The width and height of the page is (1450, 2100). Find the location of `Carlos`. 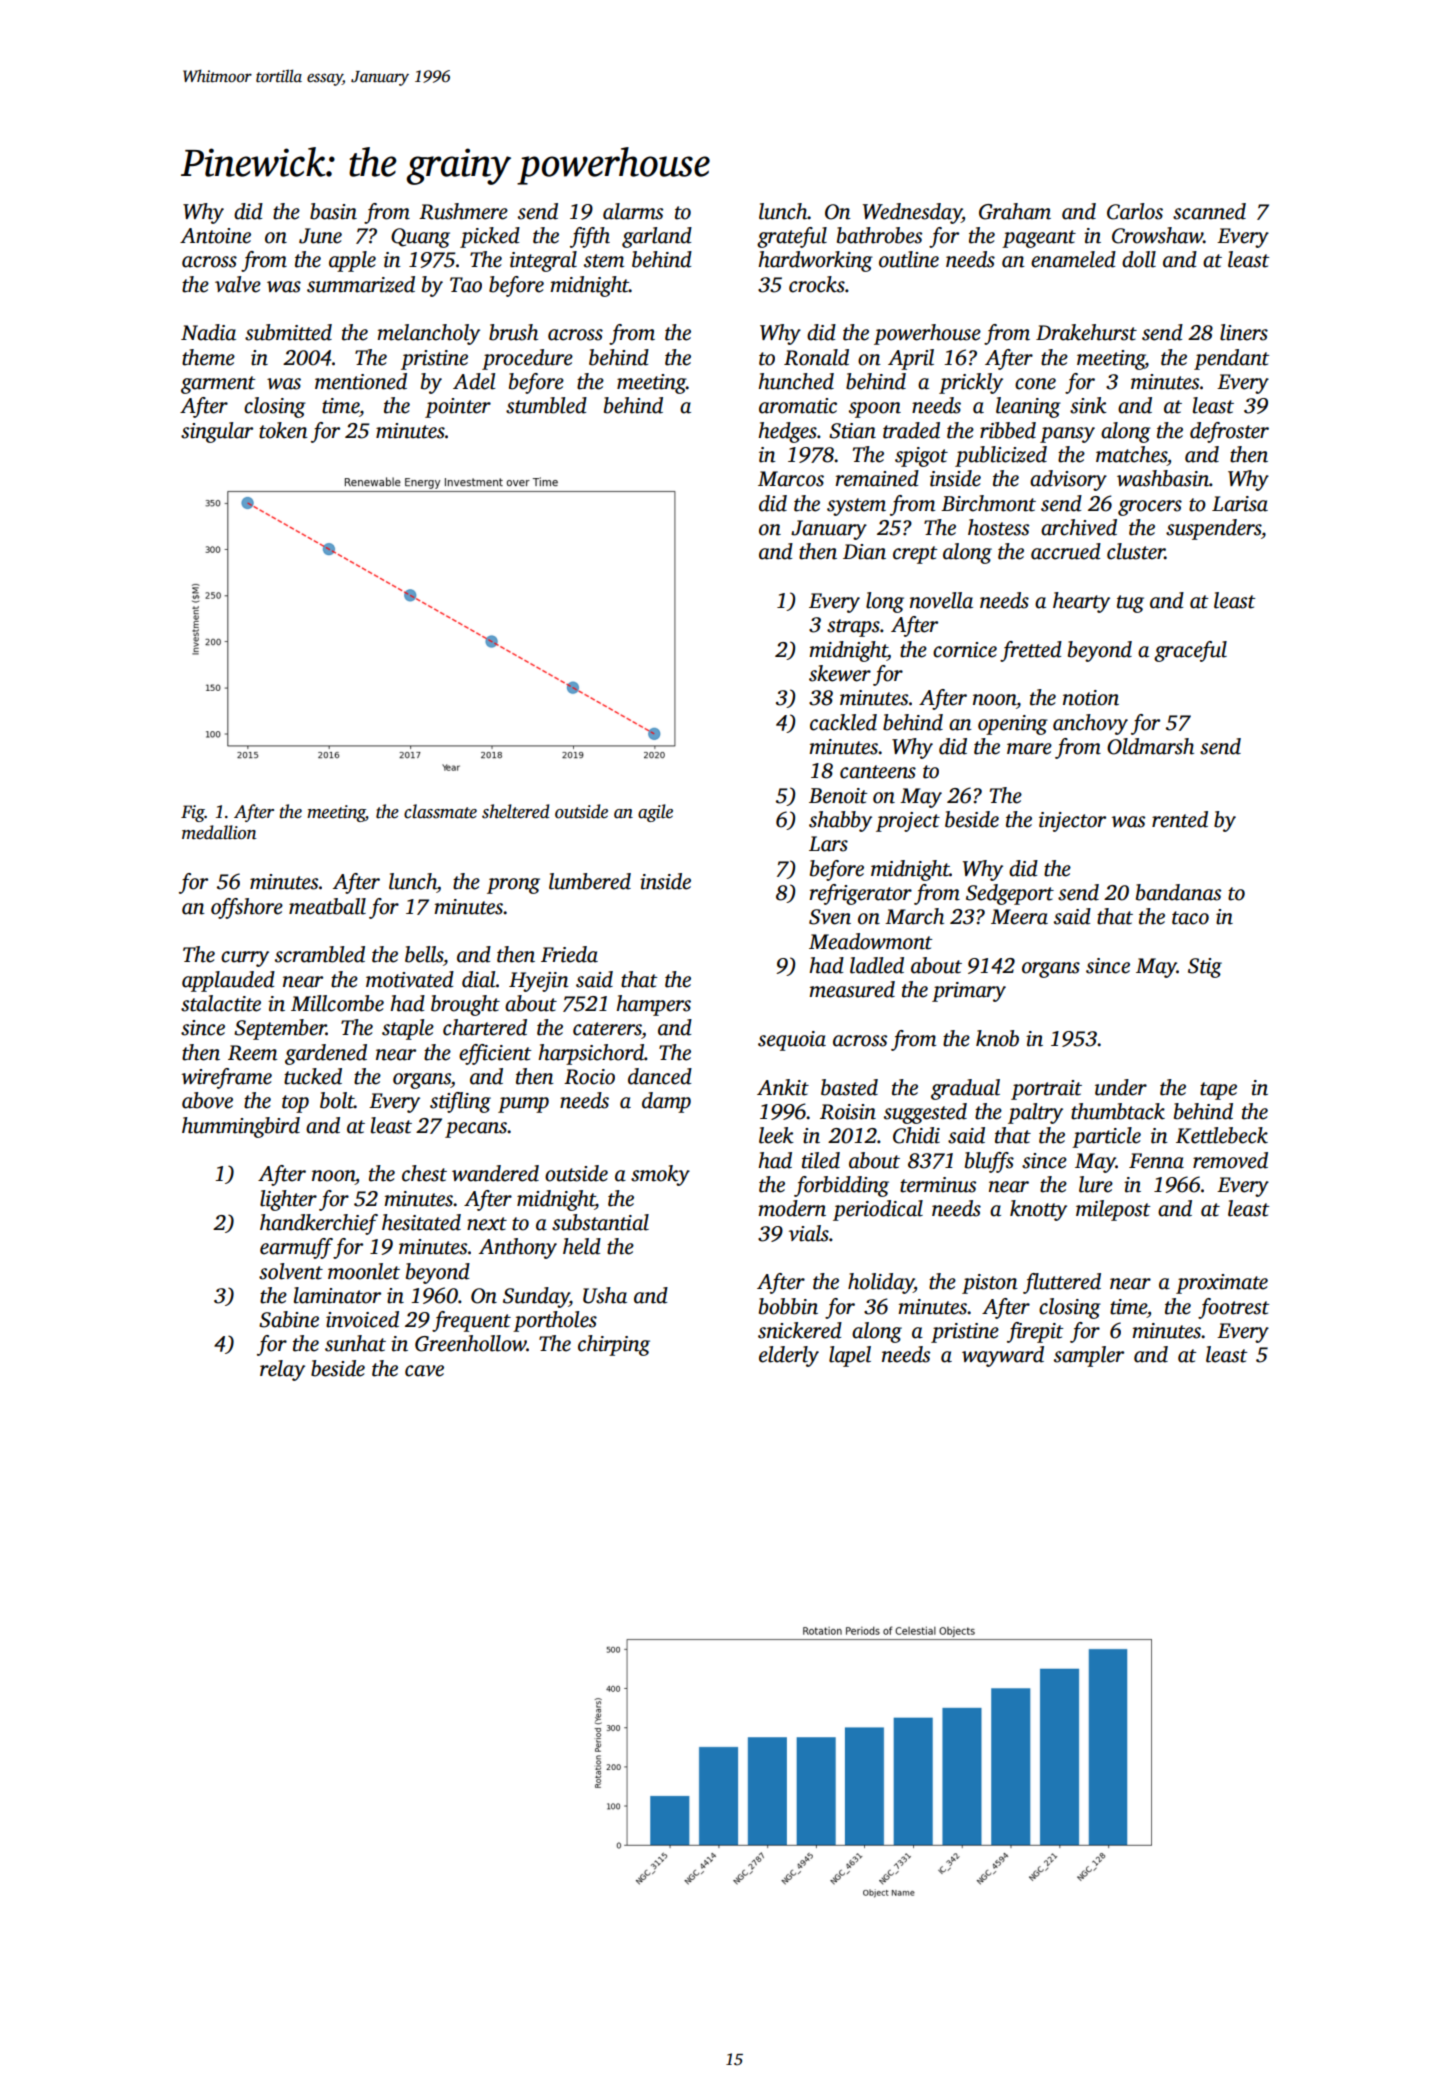

Carlos is located at coordinates (1135, 211).
